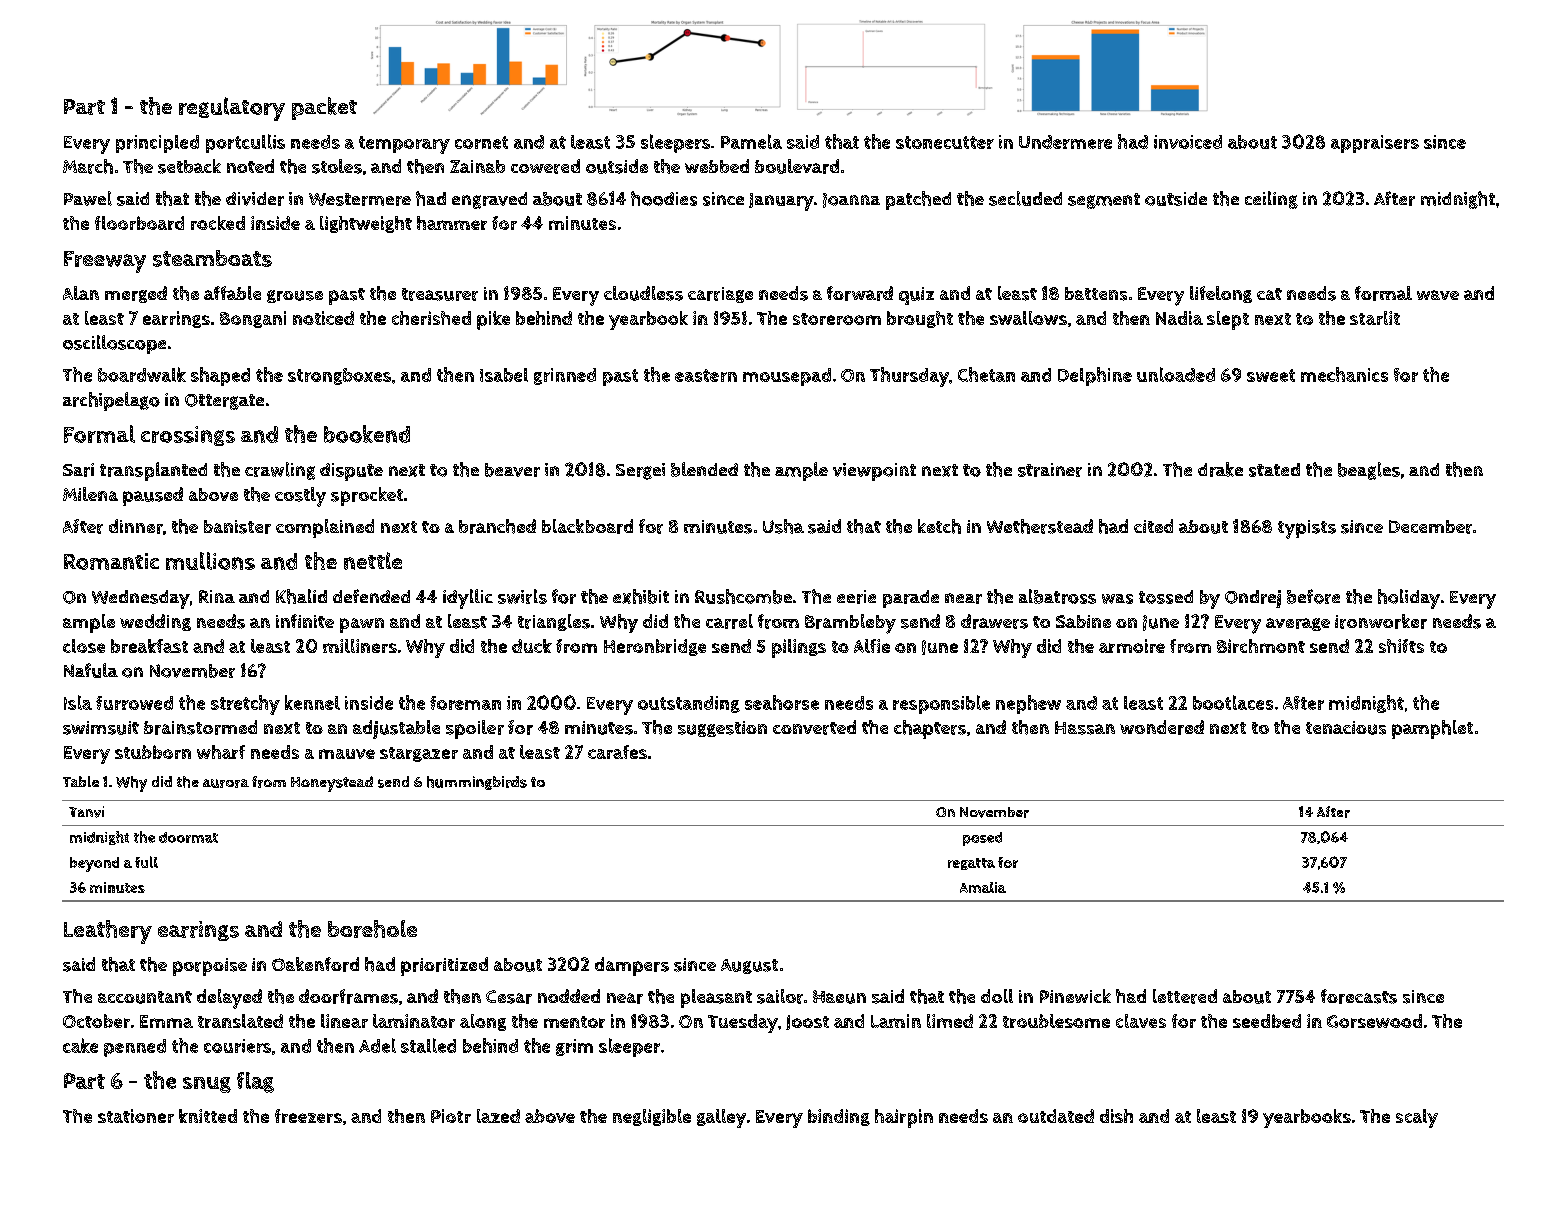 The height and width of the document is (1210, 1566). Describe the element at coordinates (930, 729) in the document. I see `chapters` at that location.
